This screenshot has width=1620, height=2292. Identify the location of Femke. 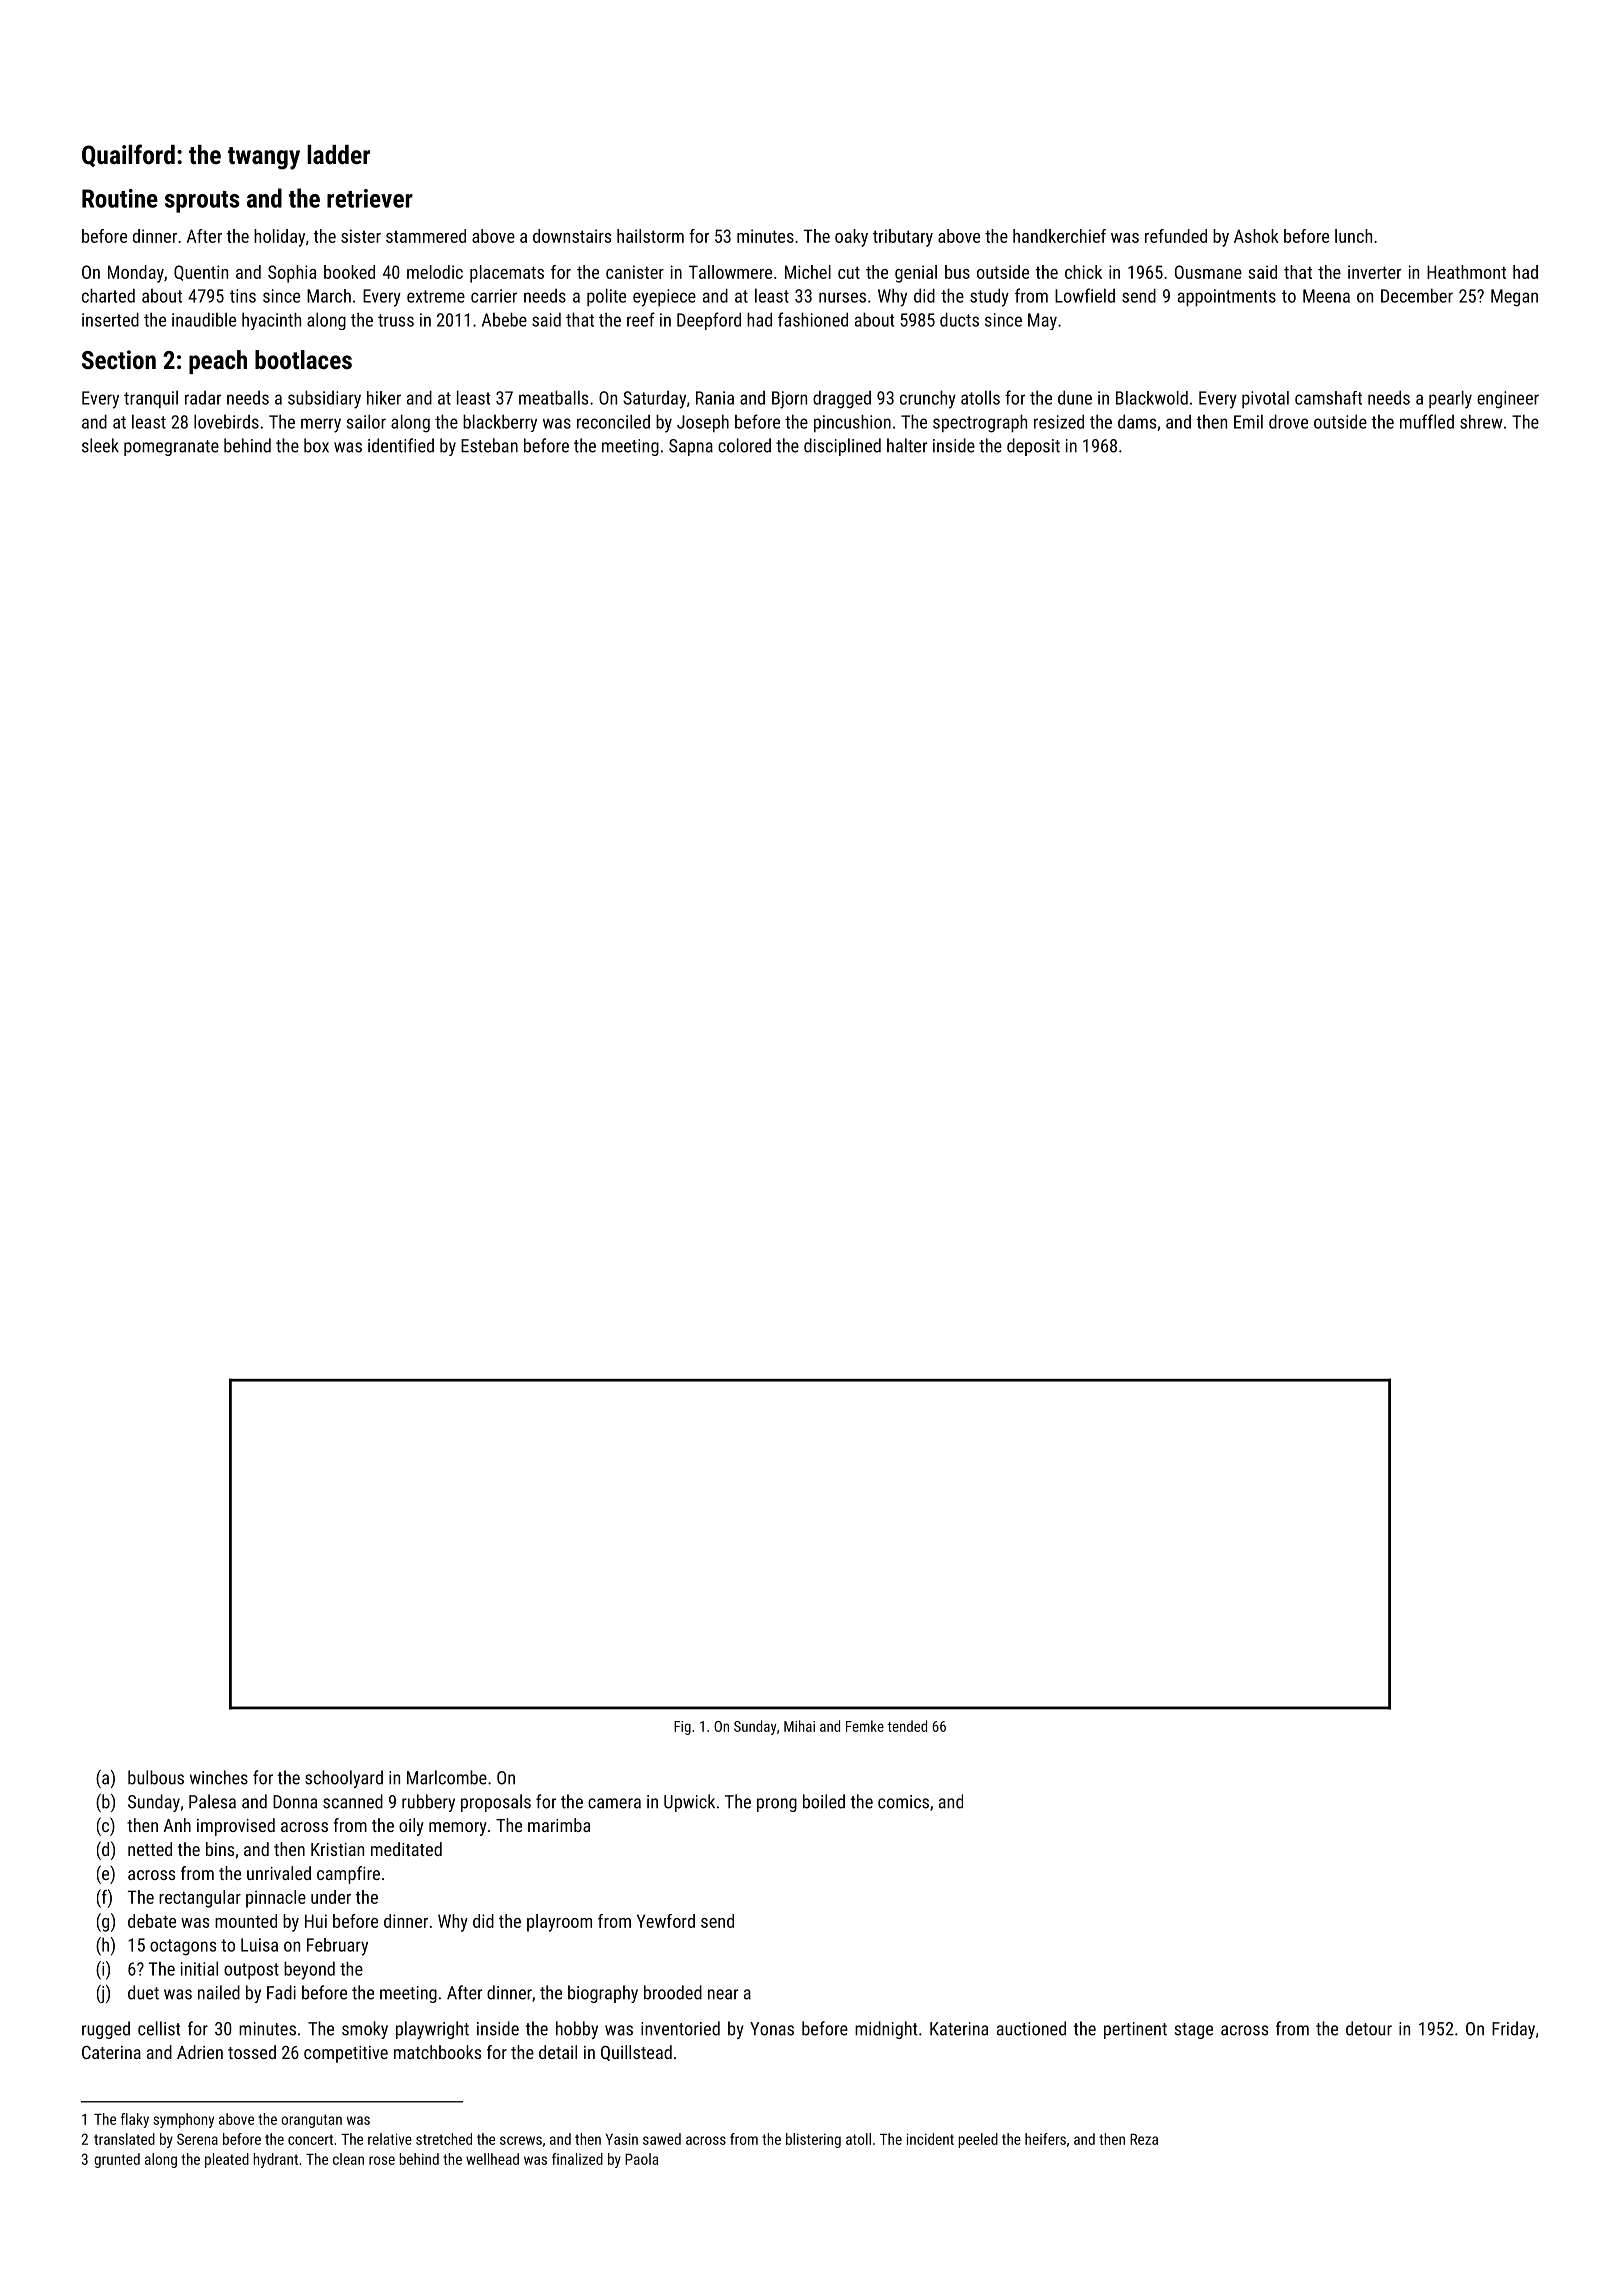
(865, 1726).
